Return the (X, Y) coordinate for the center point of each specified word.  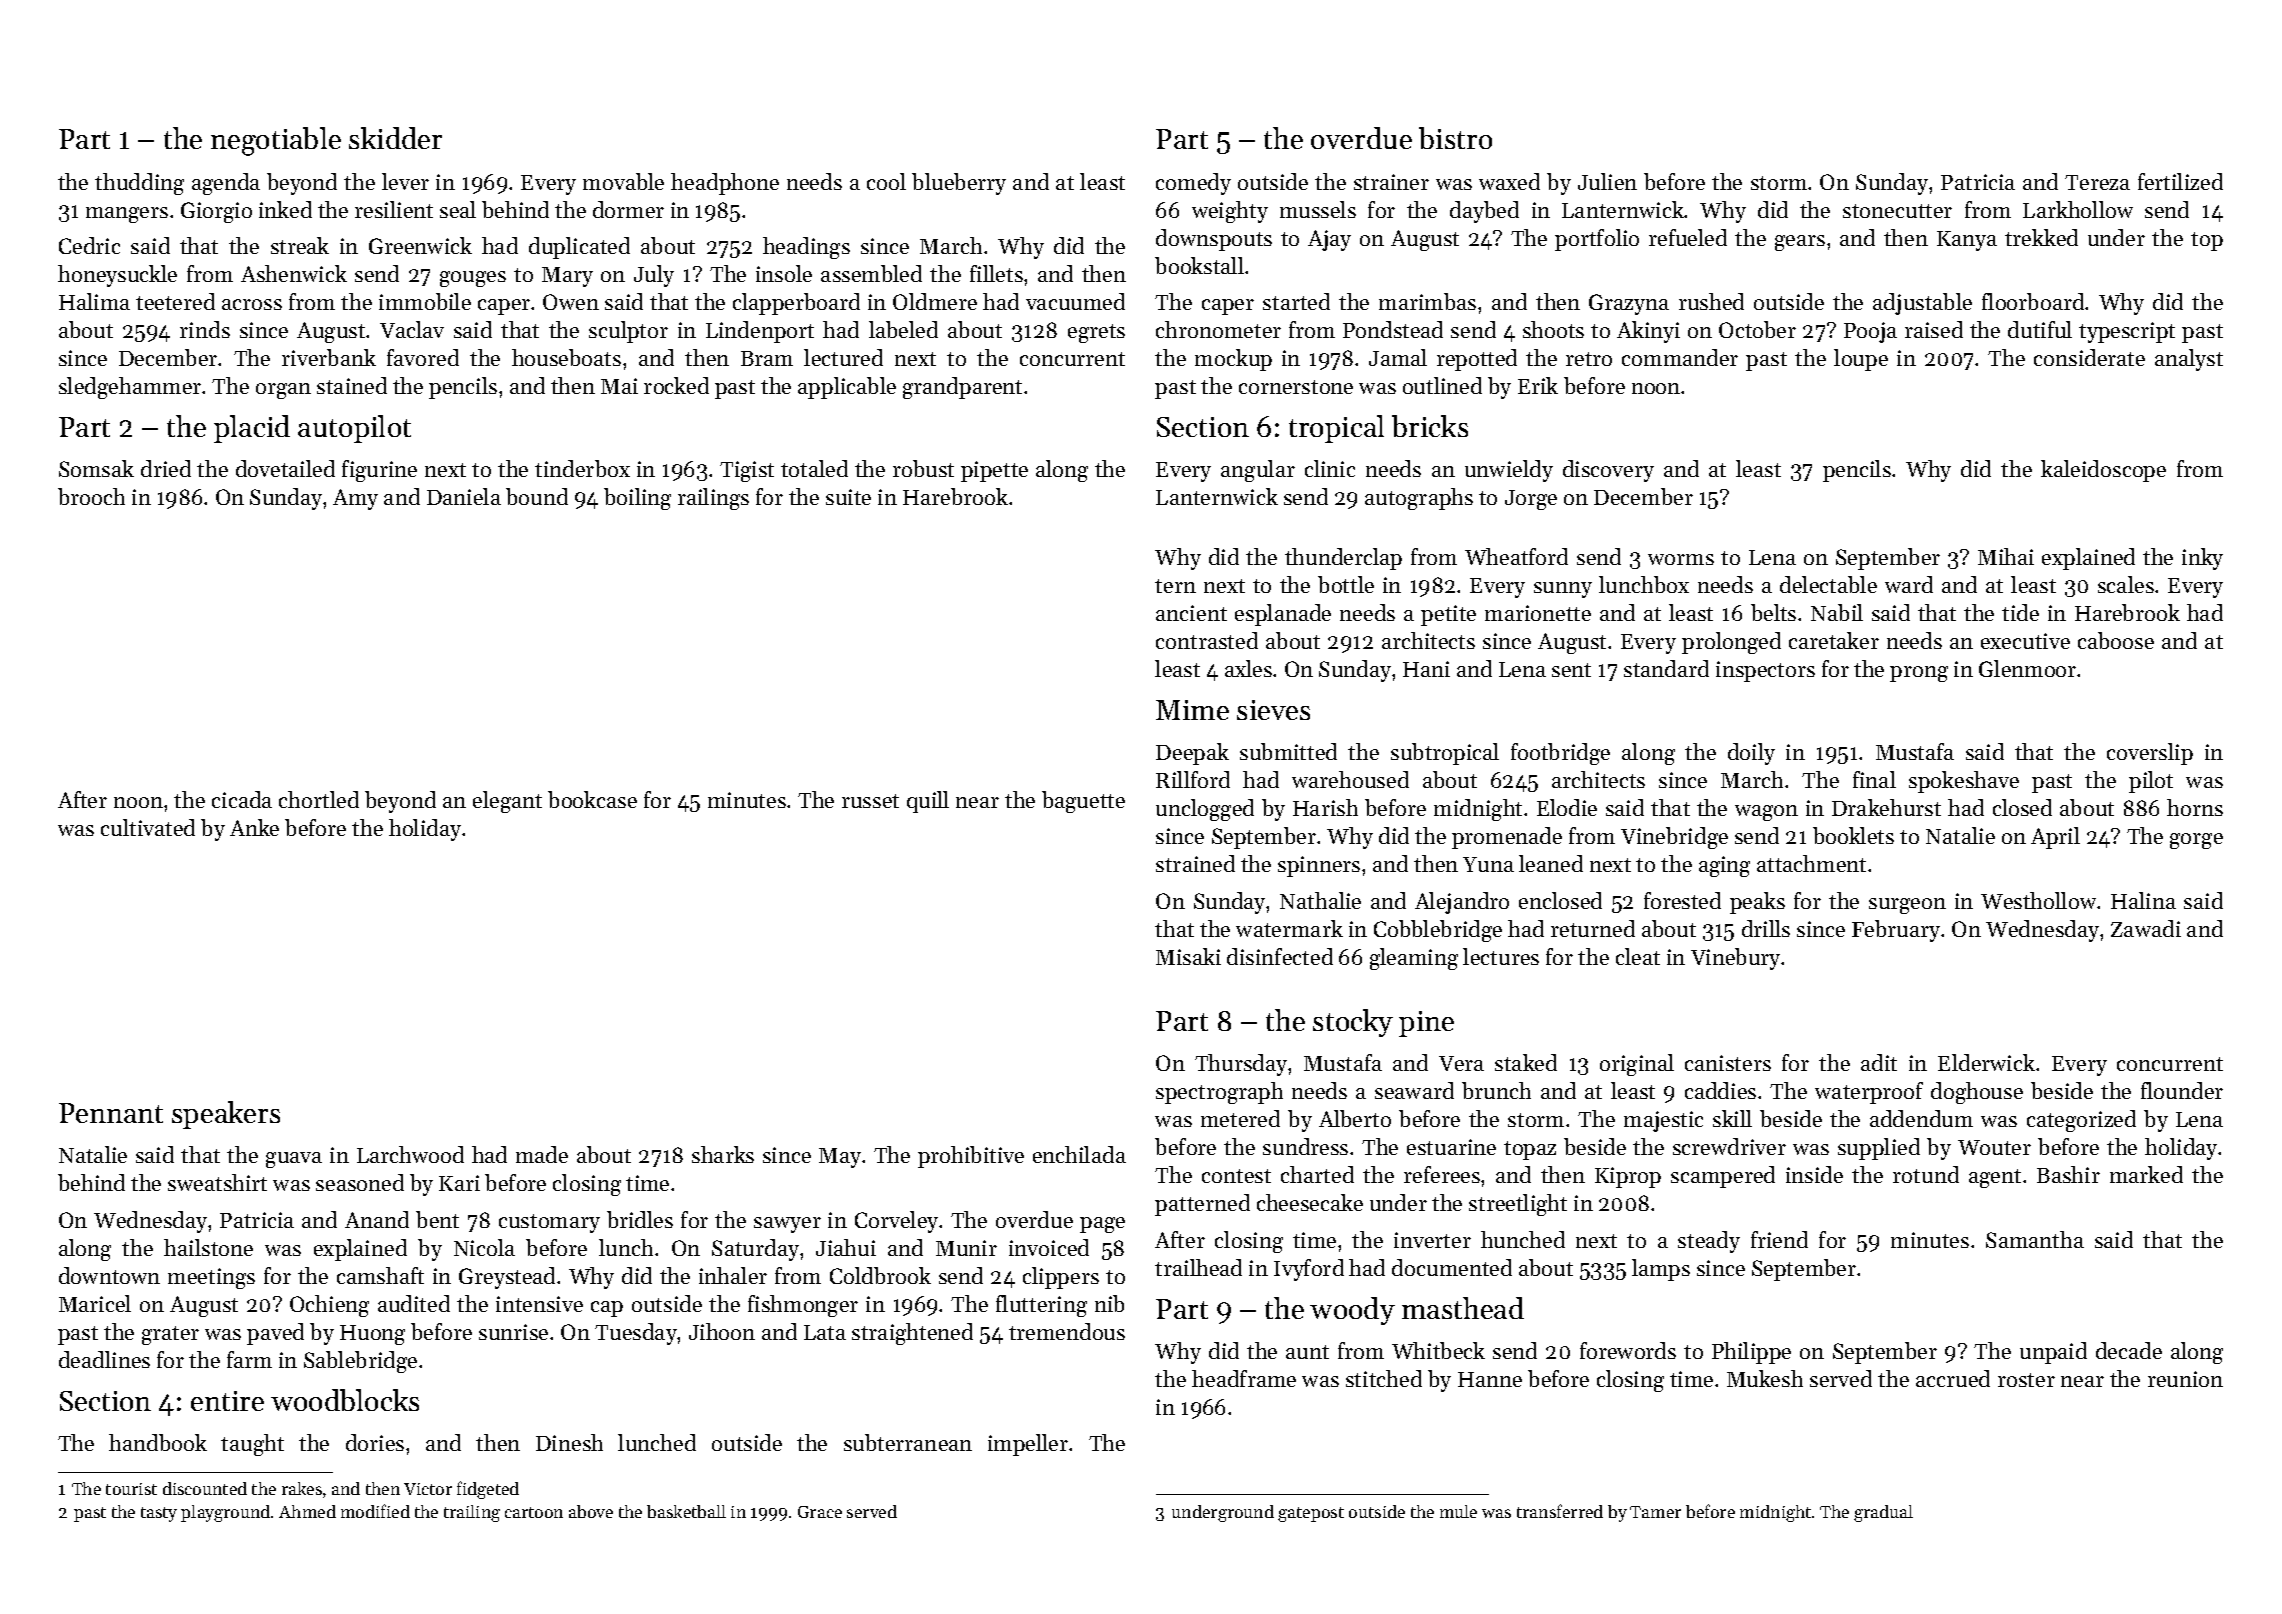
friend (1779, 1239)
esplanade (1283, 615)
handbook (158, 1442)
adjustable (1922, 304)
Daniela (464, 496)
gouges (473, 279)
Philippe (1751, 1353)
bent (437, 1219)
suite (848, 497)
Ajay (1329, 240)
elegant (507, 802)
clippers (1061, 1278)
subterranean (908, 1442)
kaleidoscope (2103, 471)
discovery (1608, 471)
